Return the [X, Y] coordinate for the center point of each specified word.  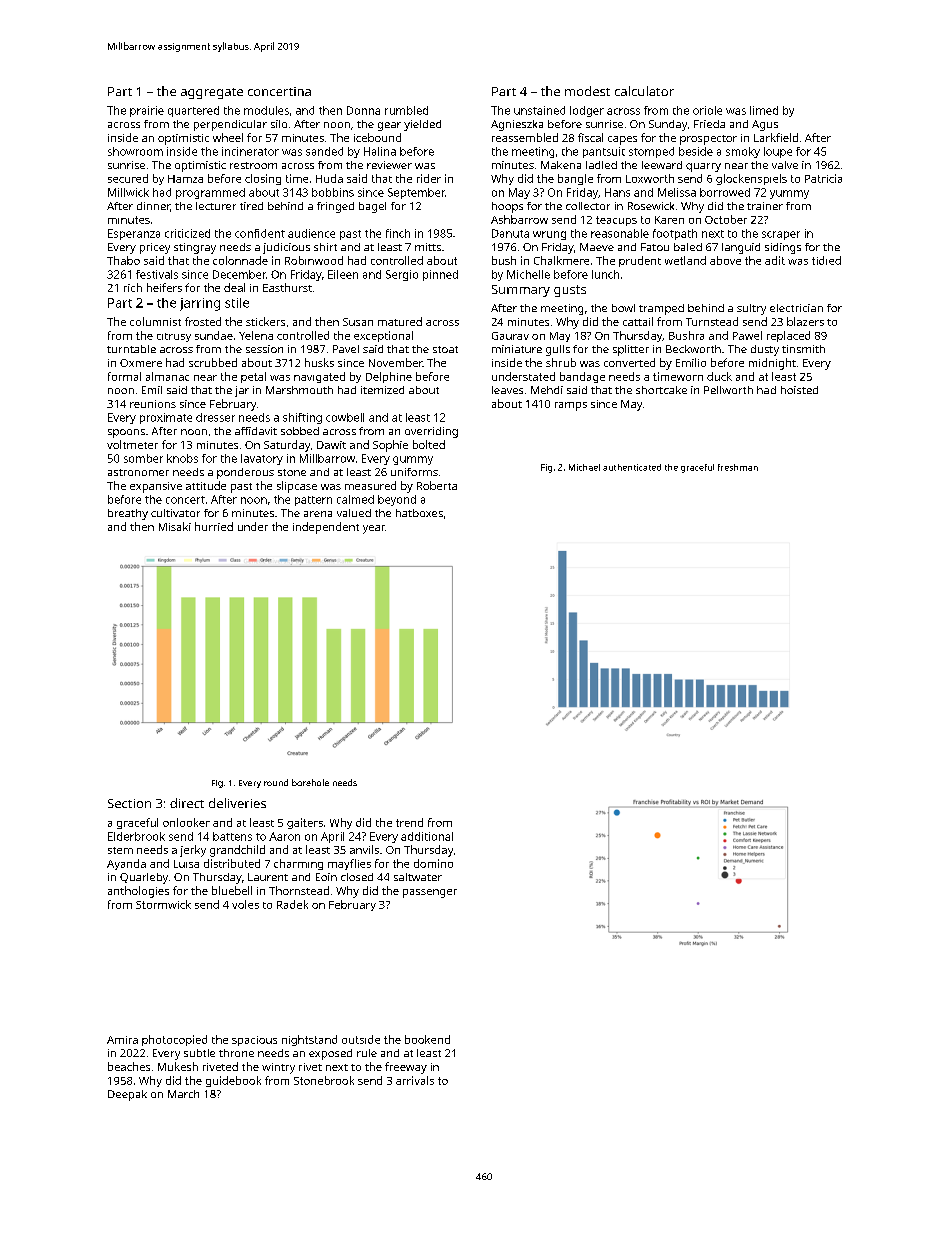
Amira [122, 1040]
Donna [363, 110]
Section [129, 803]
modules [266, 110]
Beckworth [693, 349]
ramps [571, 406]
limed [764, 110]
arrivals [415, 1080]
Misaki [175, 526]
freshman [738, 467]
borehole [310, 782]
